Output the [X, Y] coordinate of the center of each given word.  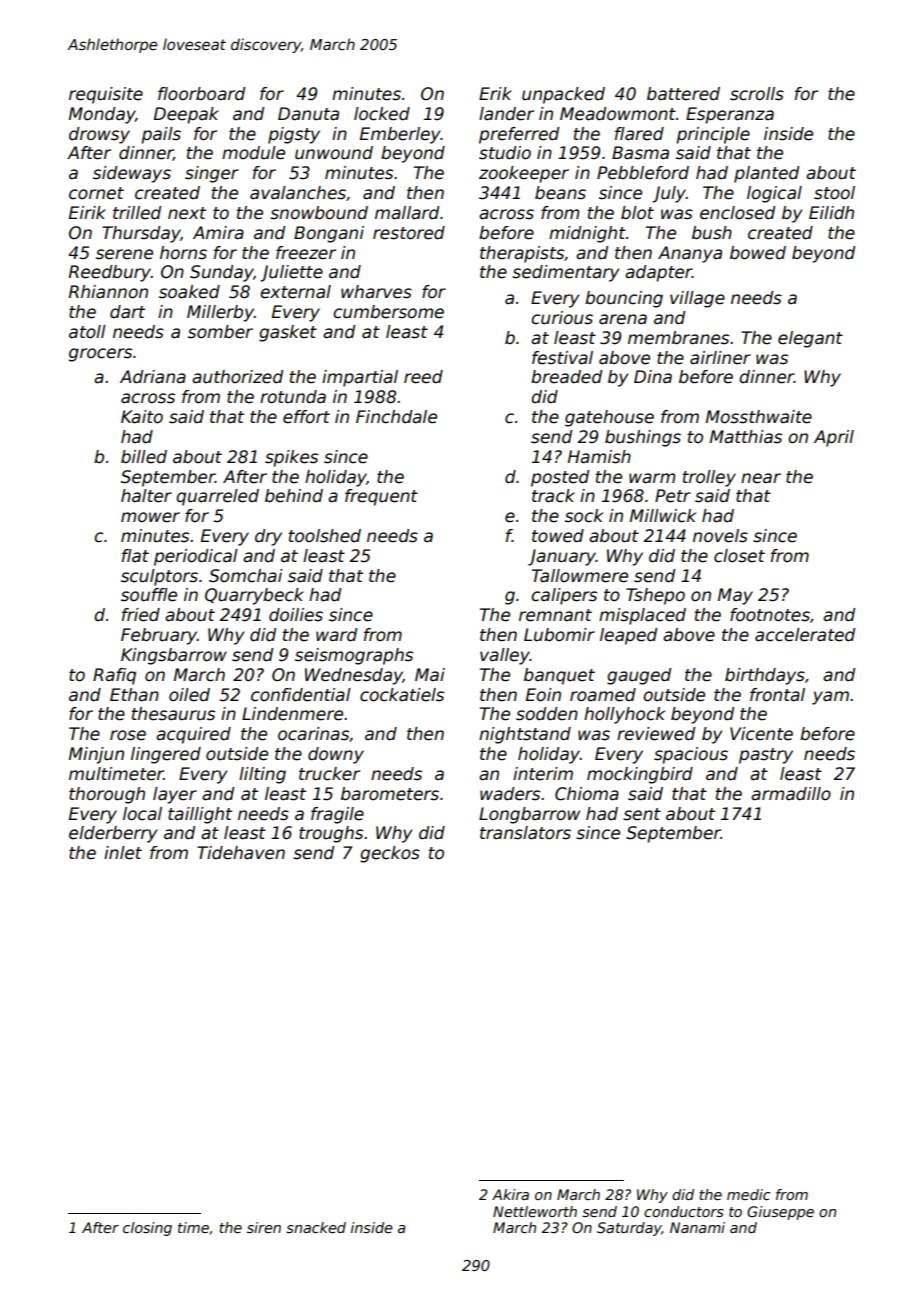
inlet [123, 853]
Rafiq [114, 676]
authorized [237, 377]
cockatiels [402, 695]
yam [830, 698]
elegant [810, 339]
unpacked [563, 95]
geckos [390, 854]
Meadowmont [618, 114]
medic [749, 1194]
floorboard [201, 94]
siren [264, 1227]
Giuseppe [780, 1213]
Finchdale [396, 417]
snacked [316, 1227]
